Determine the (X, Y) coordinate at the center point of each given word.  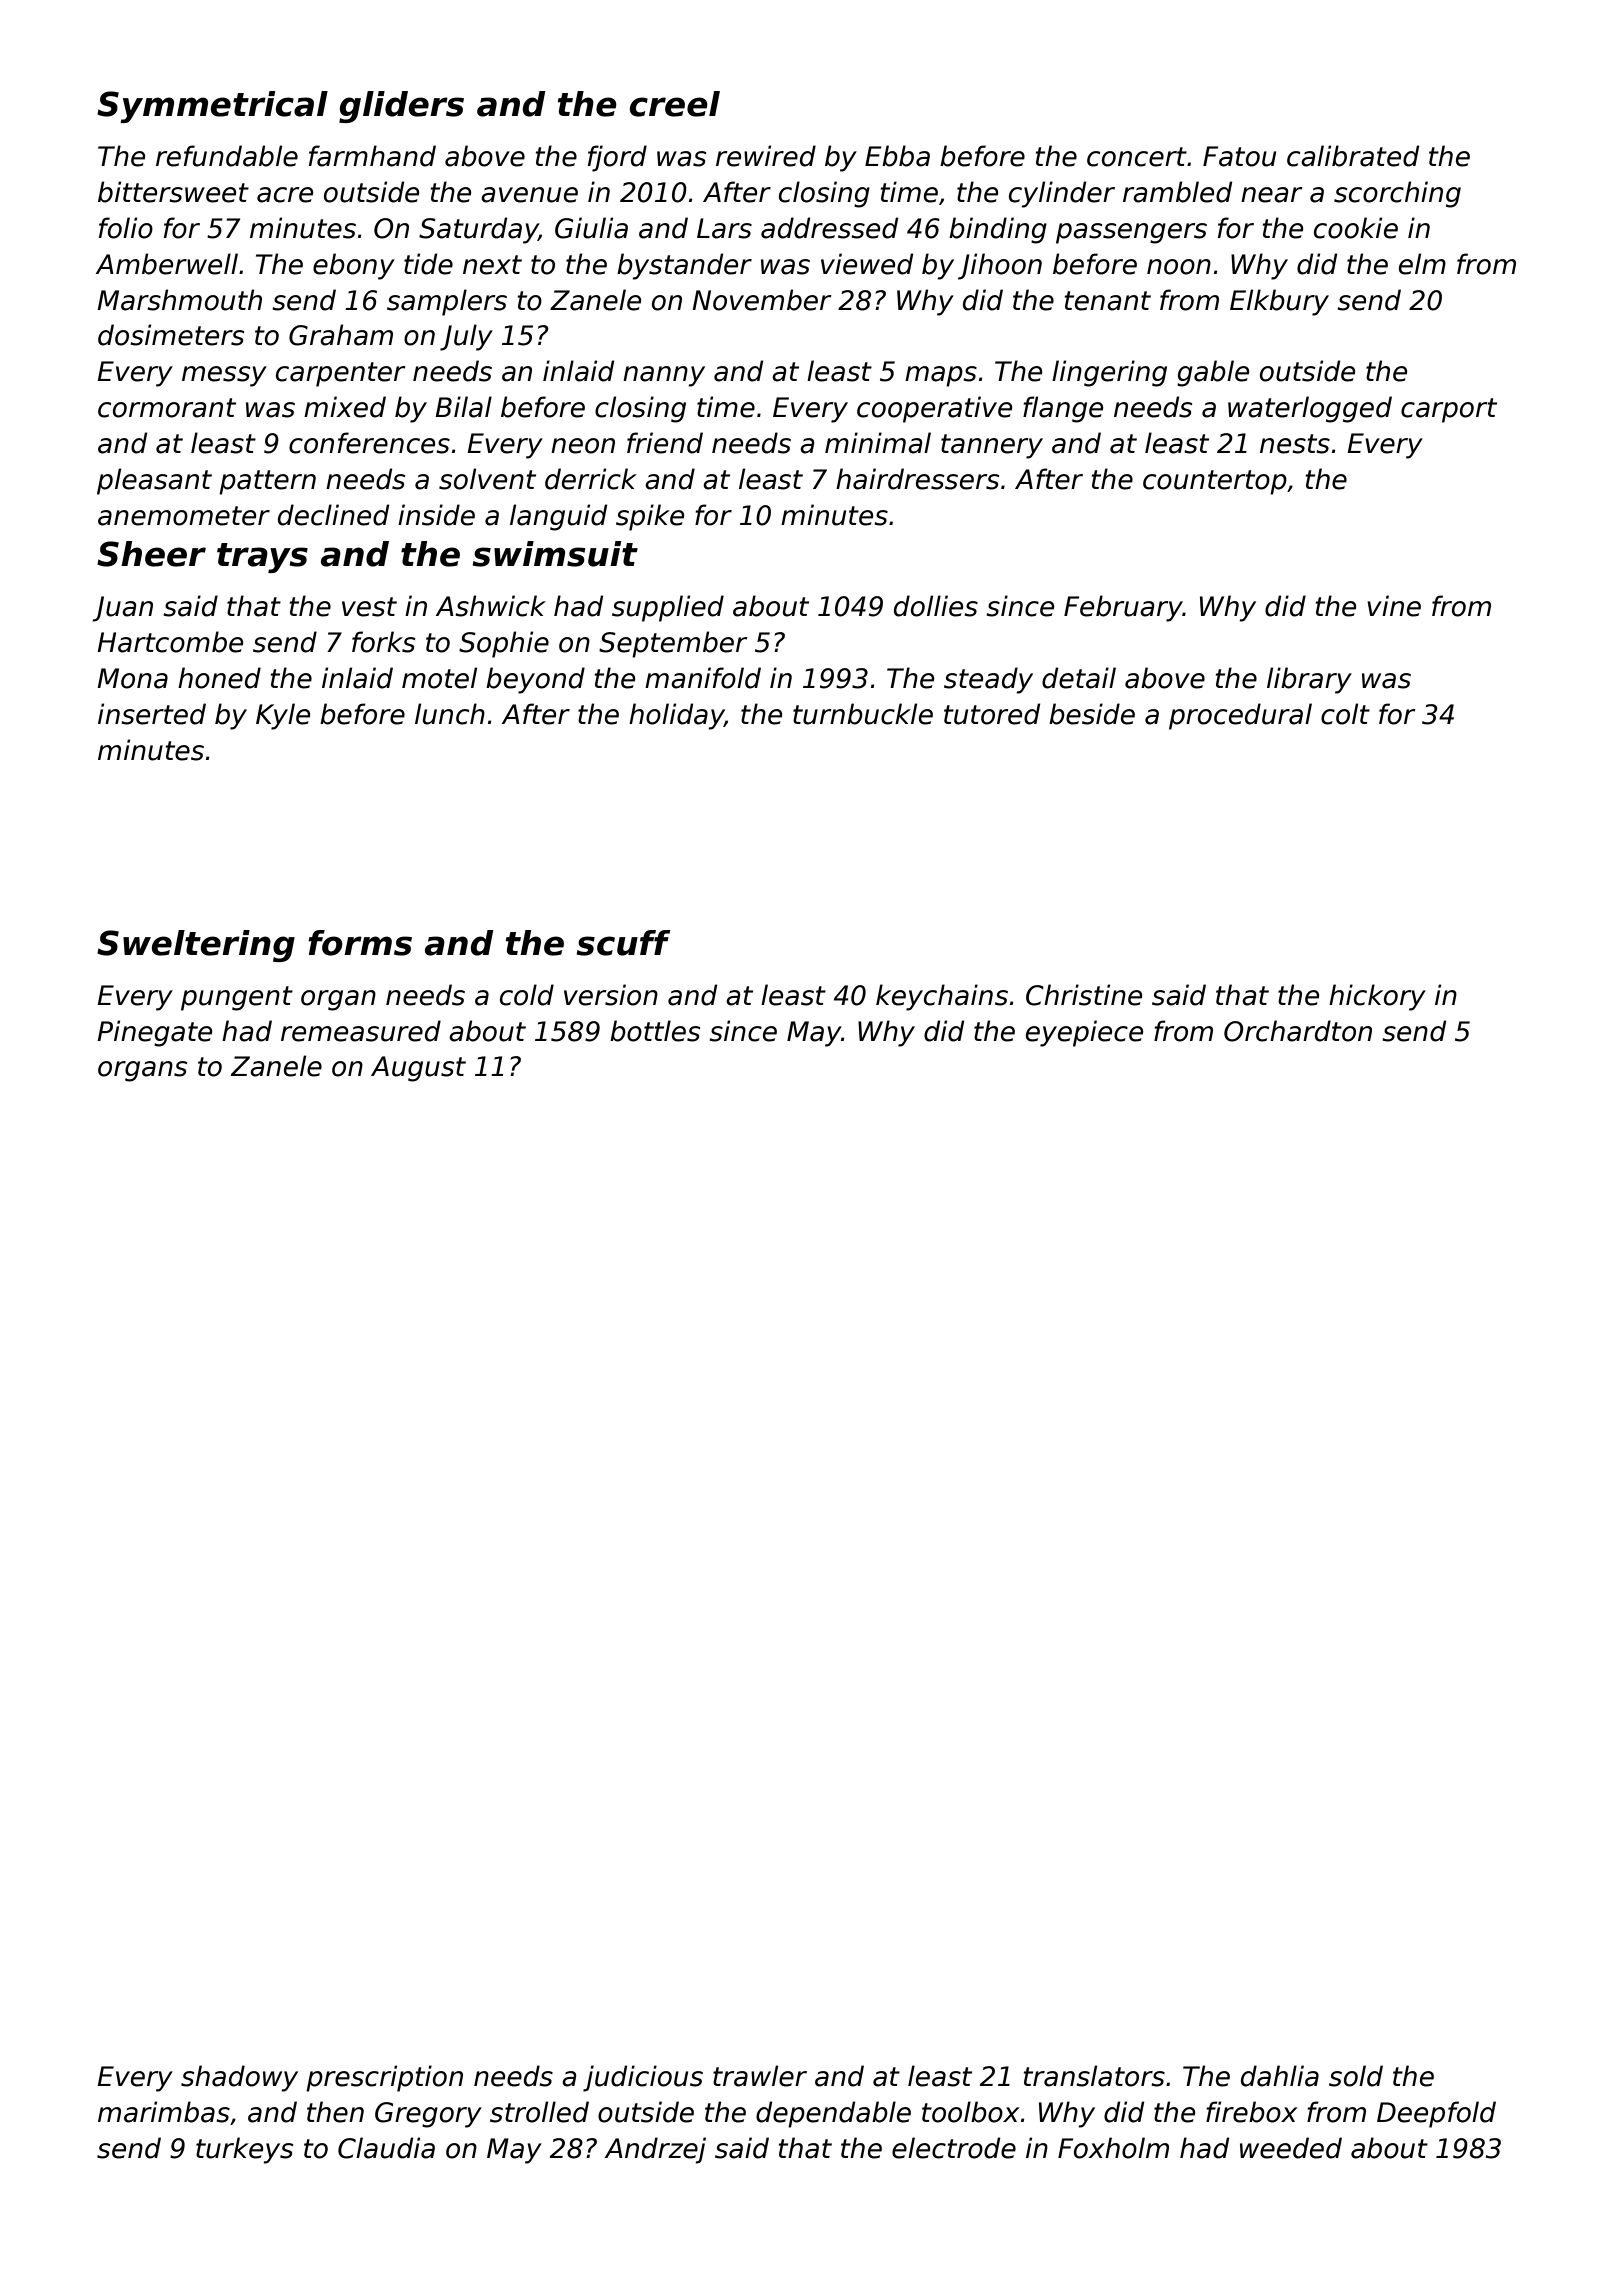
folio (126, 228)
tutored (992, 714)
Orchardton (1298, 1031)
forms (360, 943)
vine (1394, 606)
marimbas (164, 2112)
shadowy (239, 2078)
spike (650, 517)
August (418, 1069)
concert (1137, 157)
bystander (684, 266)
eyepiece (1084, 1033)
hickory (1377, 997)
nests (1295, 444)
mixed (345, 407)
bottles (655, 1031)
